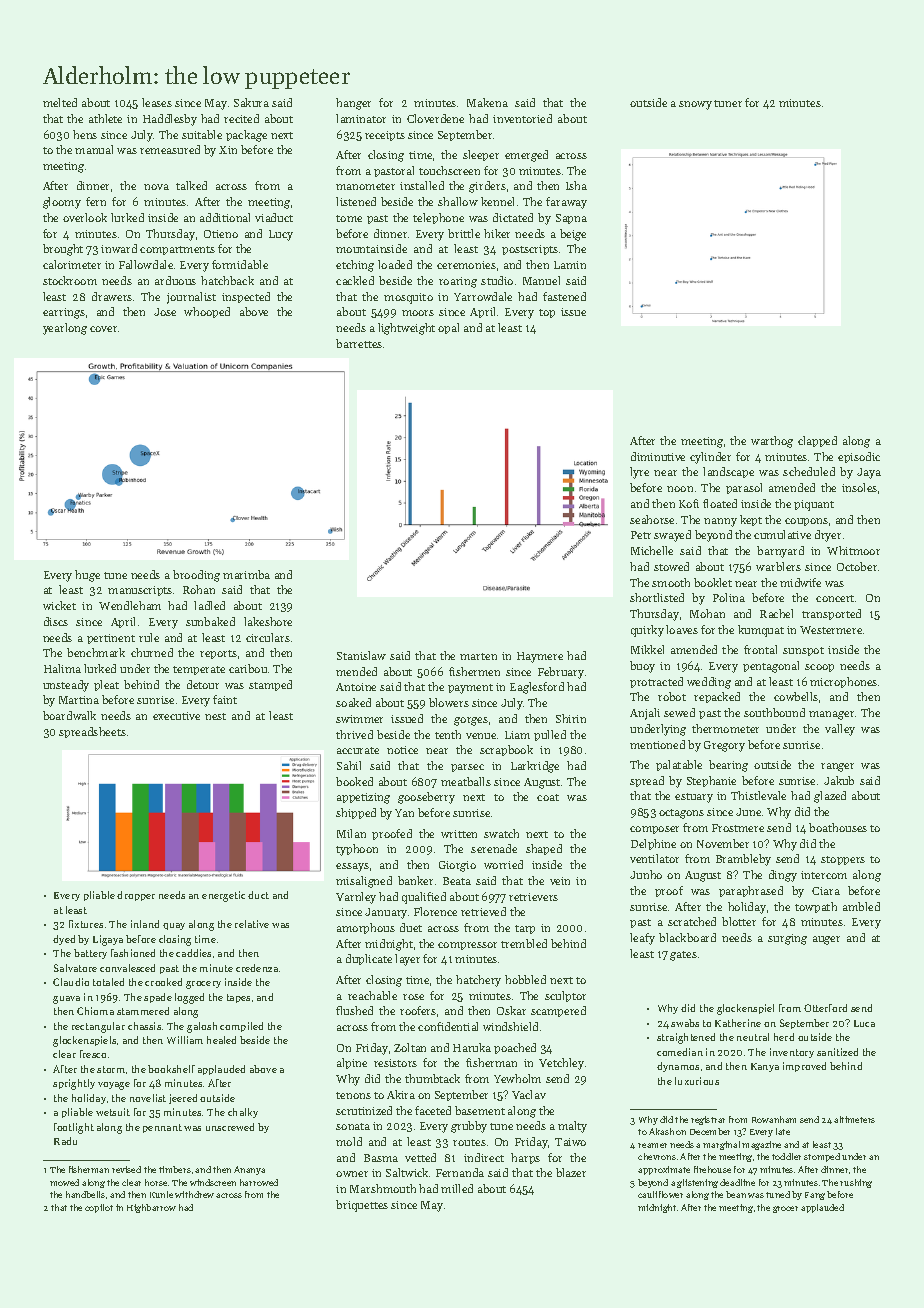  Describe the element at coordinates (457, 1188) in the page. I see `milled` at that location.
